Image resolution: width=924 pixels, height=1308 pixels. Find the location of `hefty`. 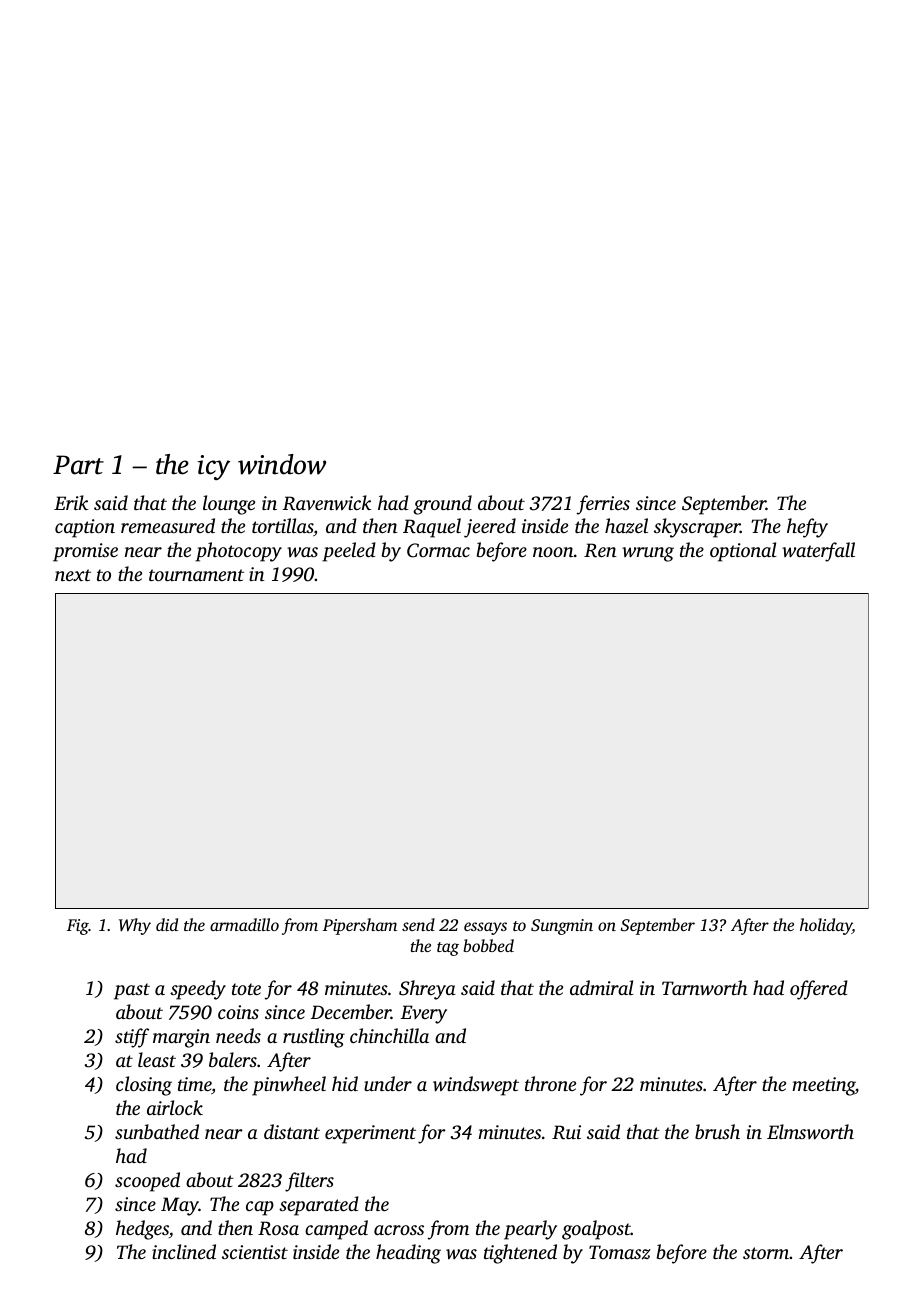

hefty is located at coordinates (807, 528).
